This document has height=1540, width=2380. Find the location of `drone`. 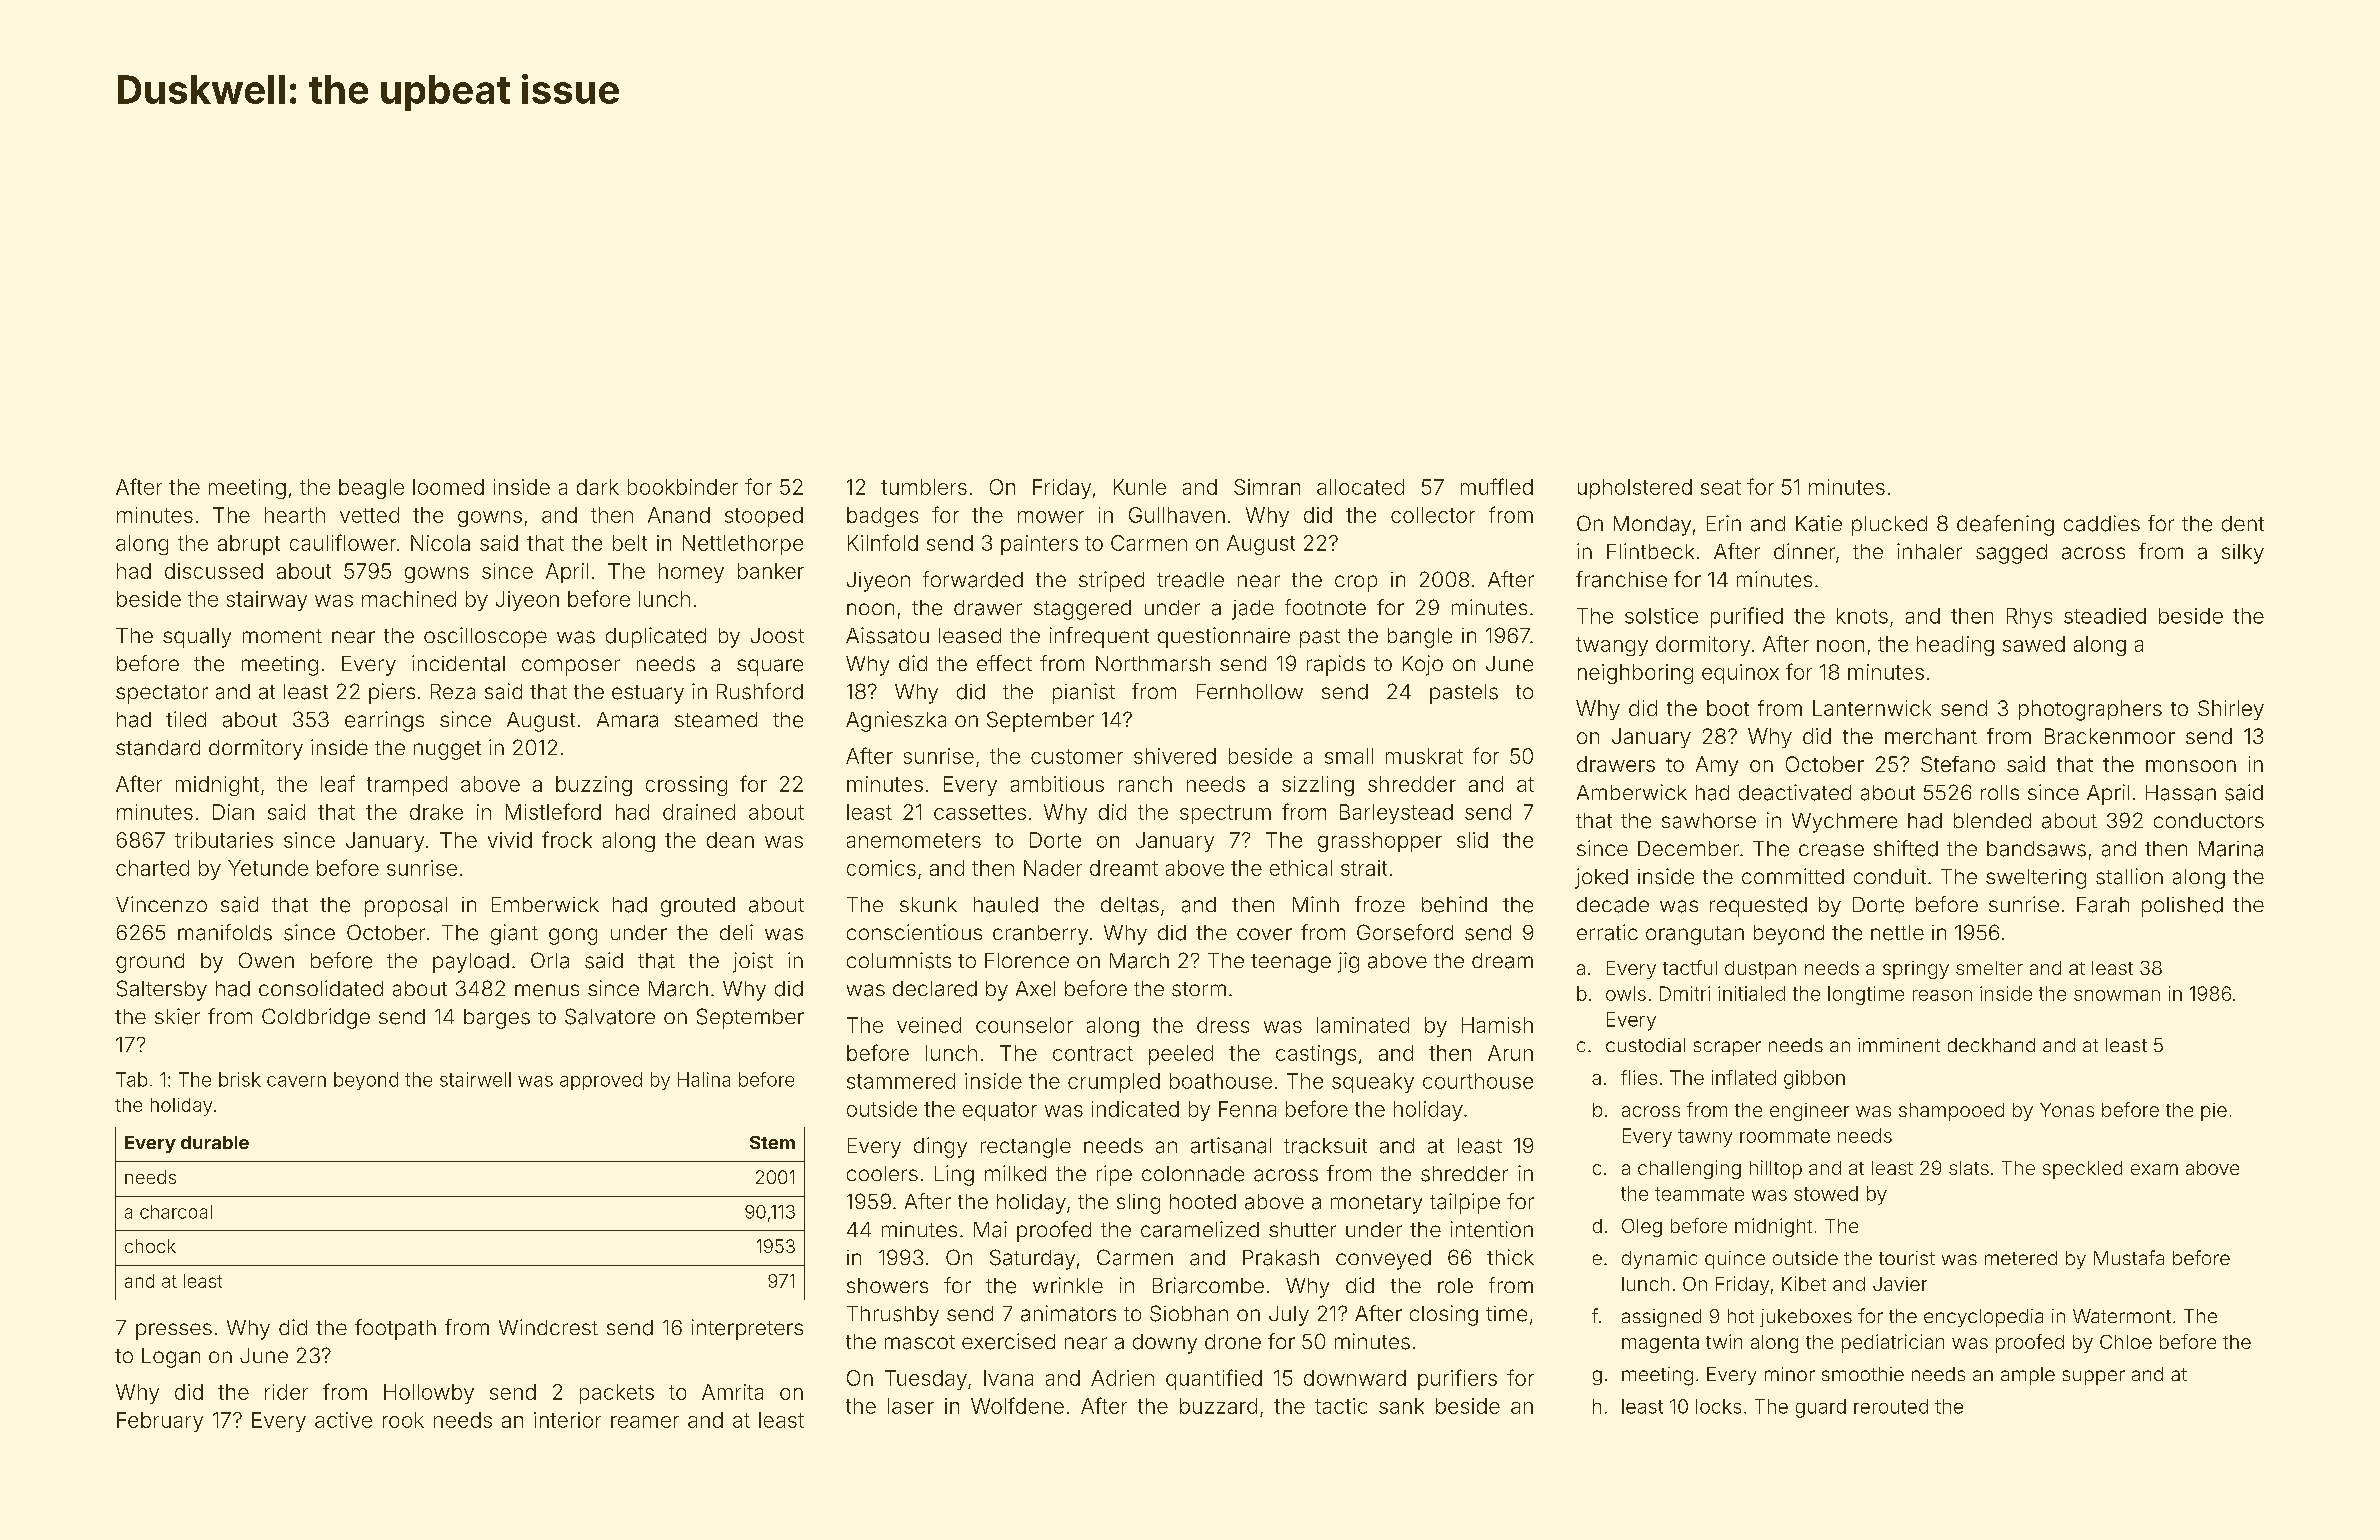

drone is located at coordinates (1233, 1341).
